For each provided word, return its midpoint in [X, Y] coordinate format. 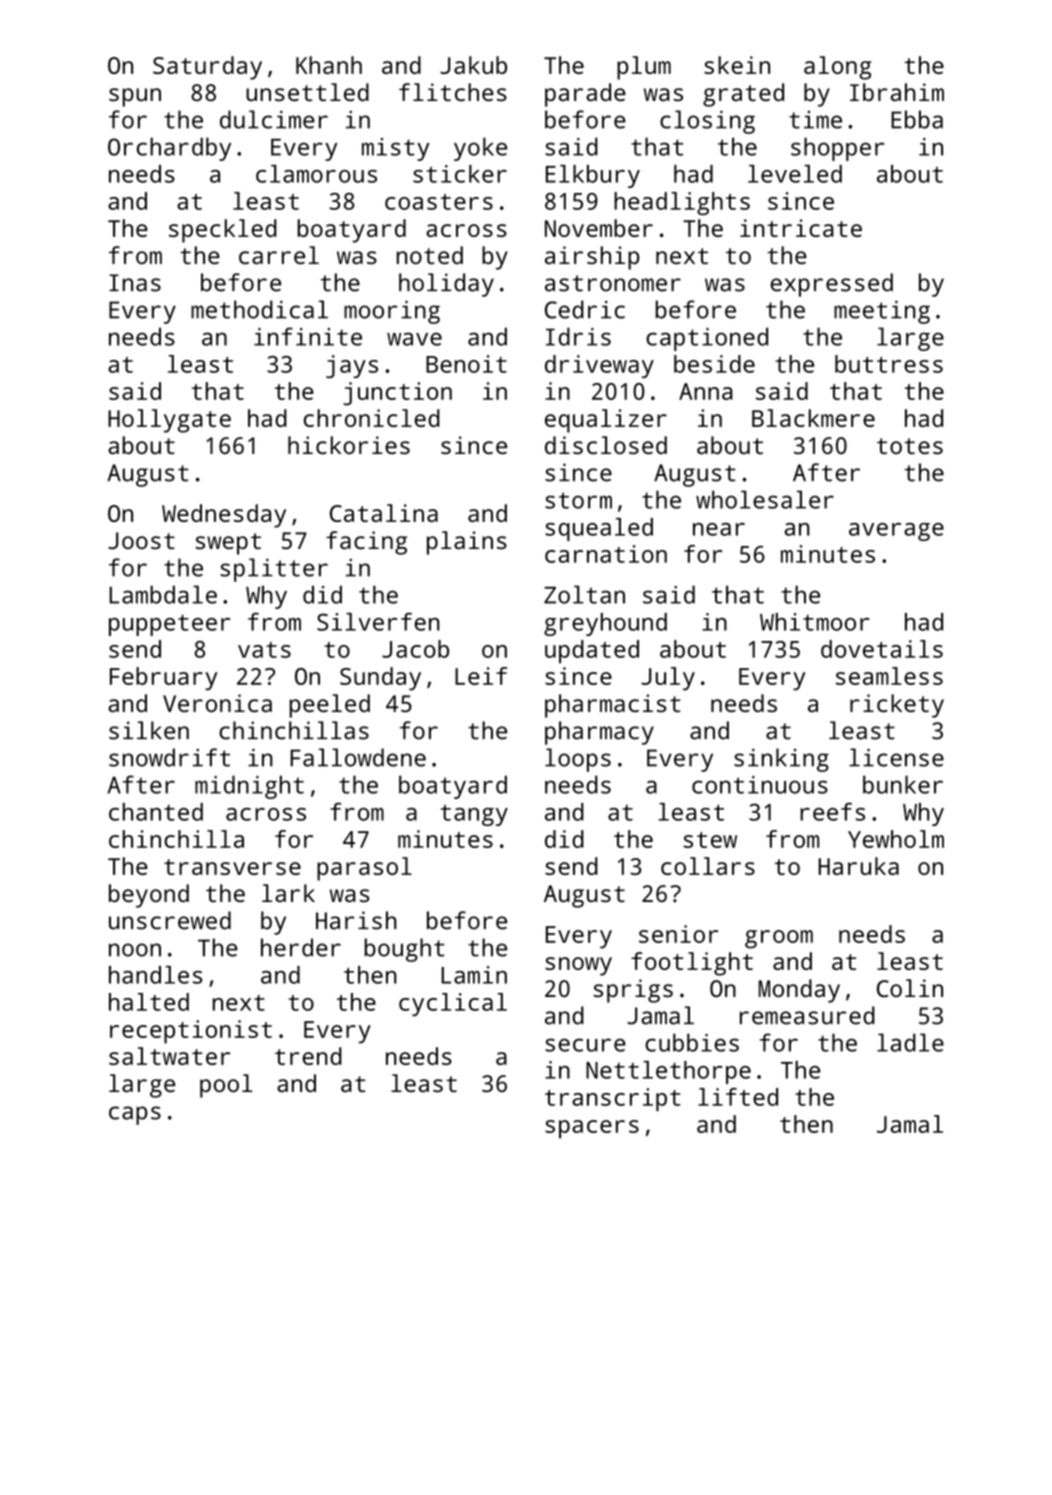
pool [226, 1086]
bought [405, 950]
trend [308, 1056]
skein [737, 65]
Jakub [473, 65]
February [163, 679]
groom [779, 939]
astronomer [613, 283]
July [668, 679]
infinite [308, 336]
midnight [249, 787]
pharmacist [613, 706]
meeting [882, 312]
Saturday [207, 68]
